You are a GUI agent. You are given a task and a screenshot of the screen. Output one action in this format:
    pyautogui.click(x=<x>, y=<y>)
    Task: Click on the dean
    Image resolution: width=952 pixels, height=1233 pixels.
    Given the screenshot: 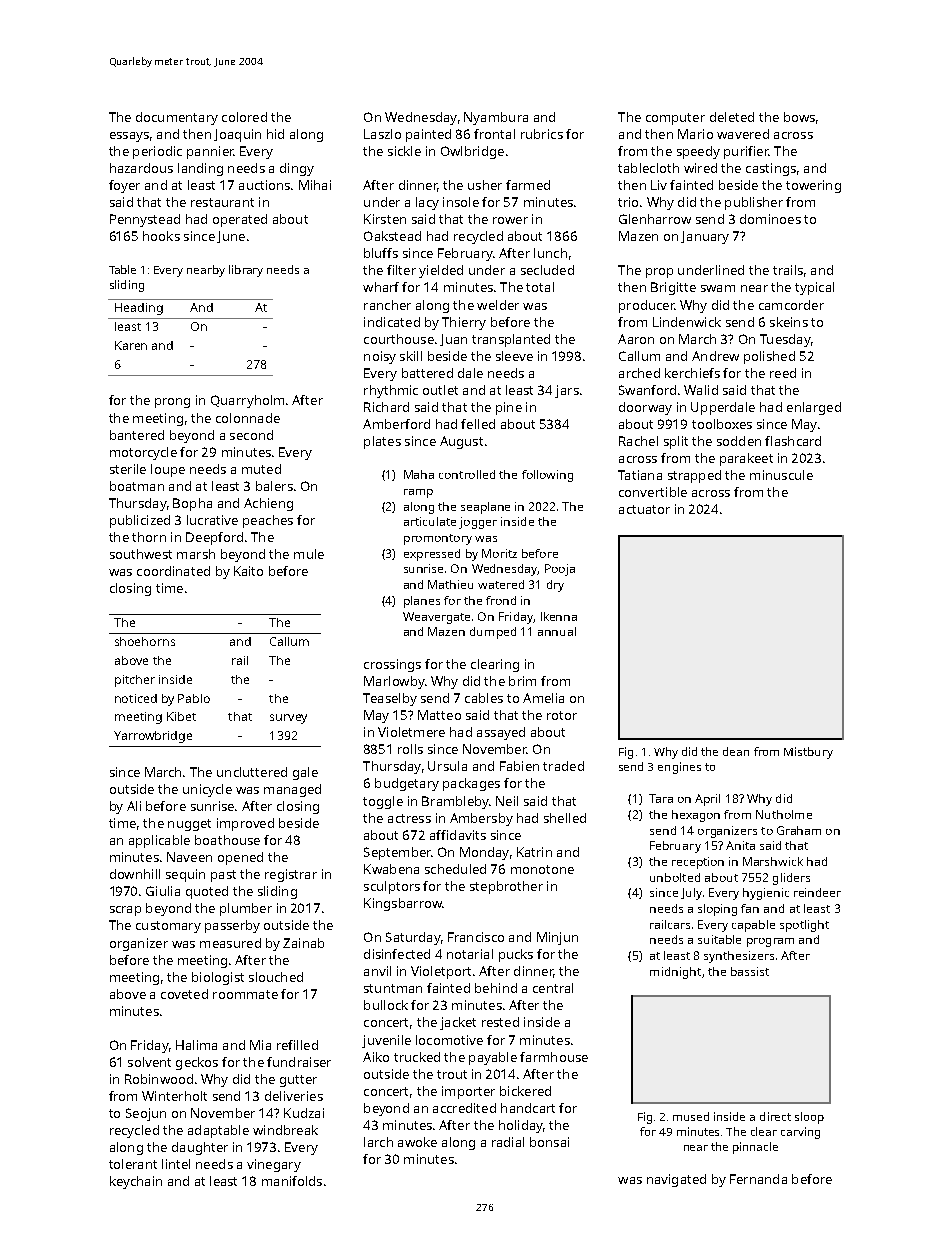 What is the action you would take?
    pyautogui.click(x=736, y=751)
